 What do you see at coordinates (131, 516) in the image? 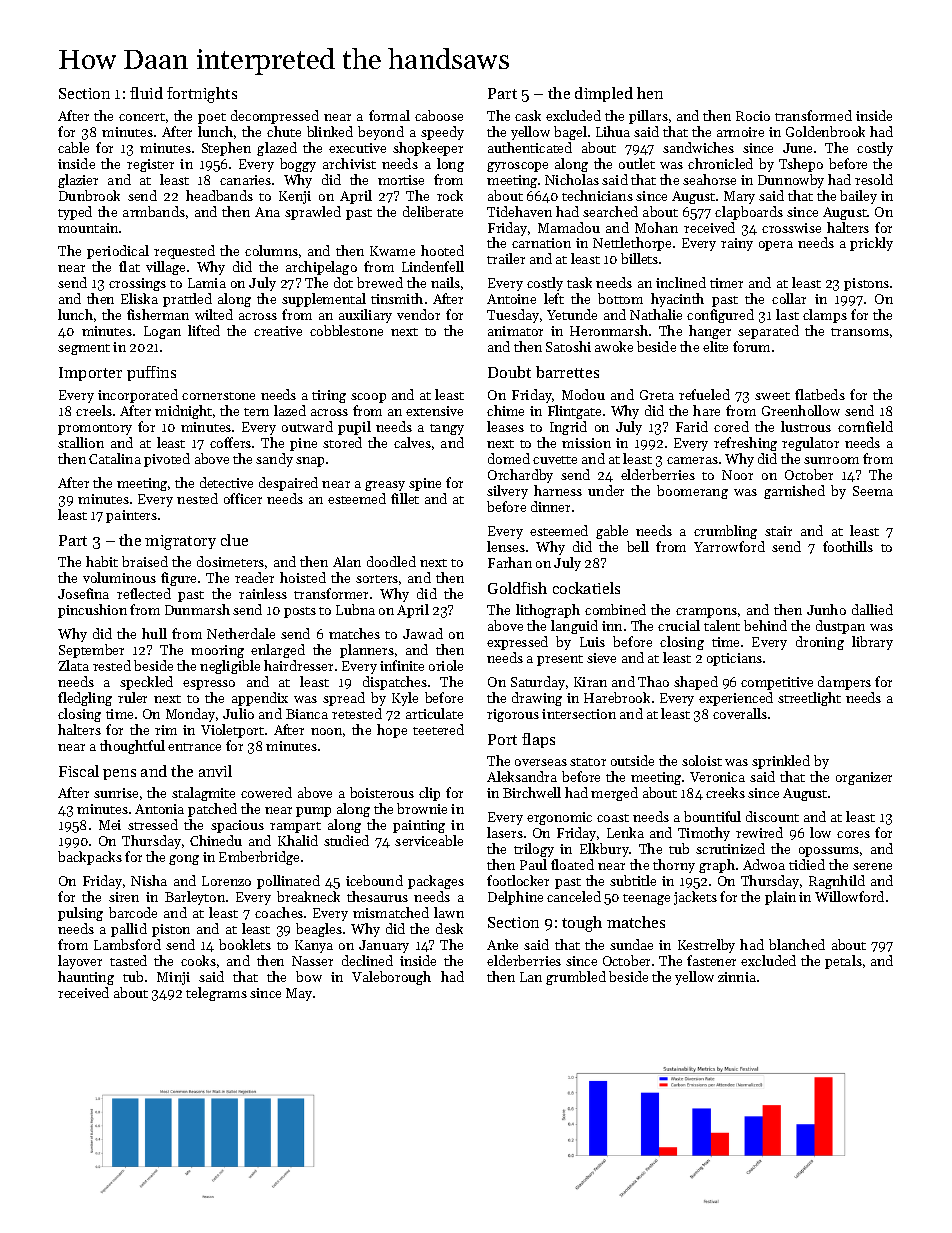
I see `painters` at bounding box center [131, 516].
